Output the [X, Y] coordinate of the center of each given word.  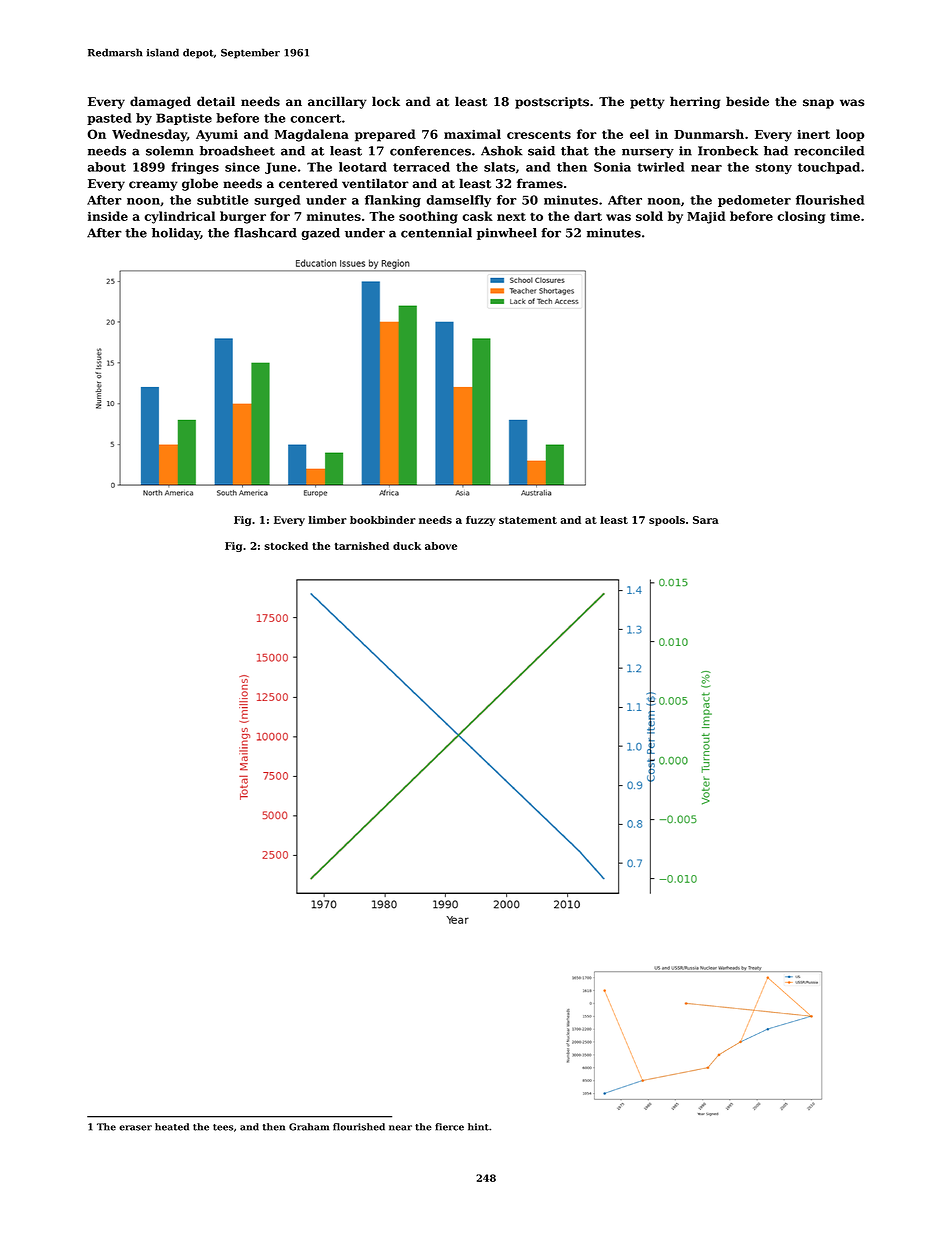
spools [667, 521]
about [106, 167]
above [441, 546]
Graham [309, 1127]
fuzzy [480, 521]
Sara [706, 520]
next [511, 216]
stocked [286, 546]
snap [818, 104]
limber [327, 520]
